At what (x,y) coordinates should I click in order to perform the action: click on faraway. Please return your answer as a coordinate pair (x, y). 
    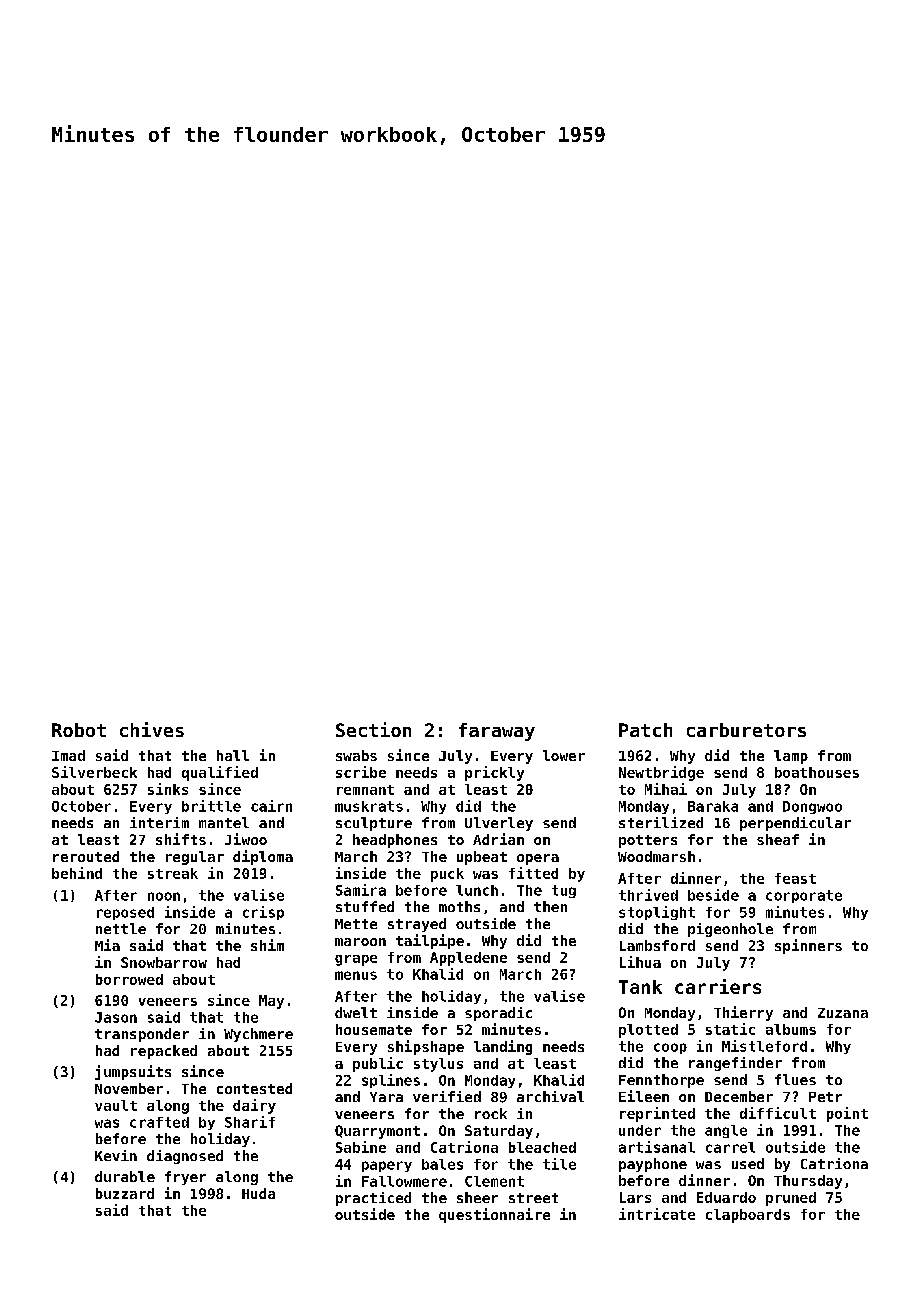
    Looking at the image, I should click on (497, 732).
